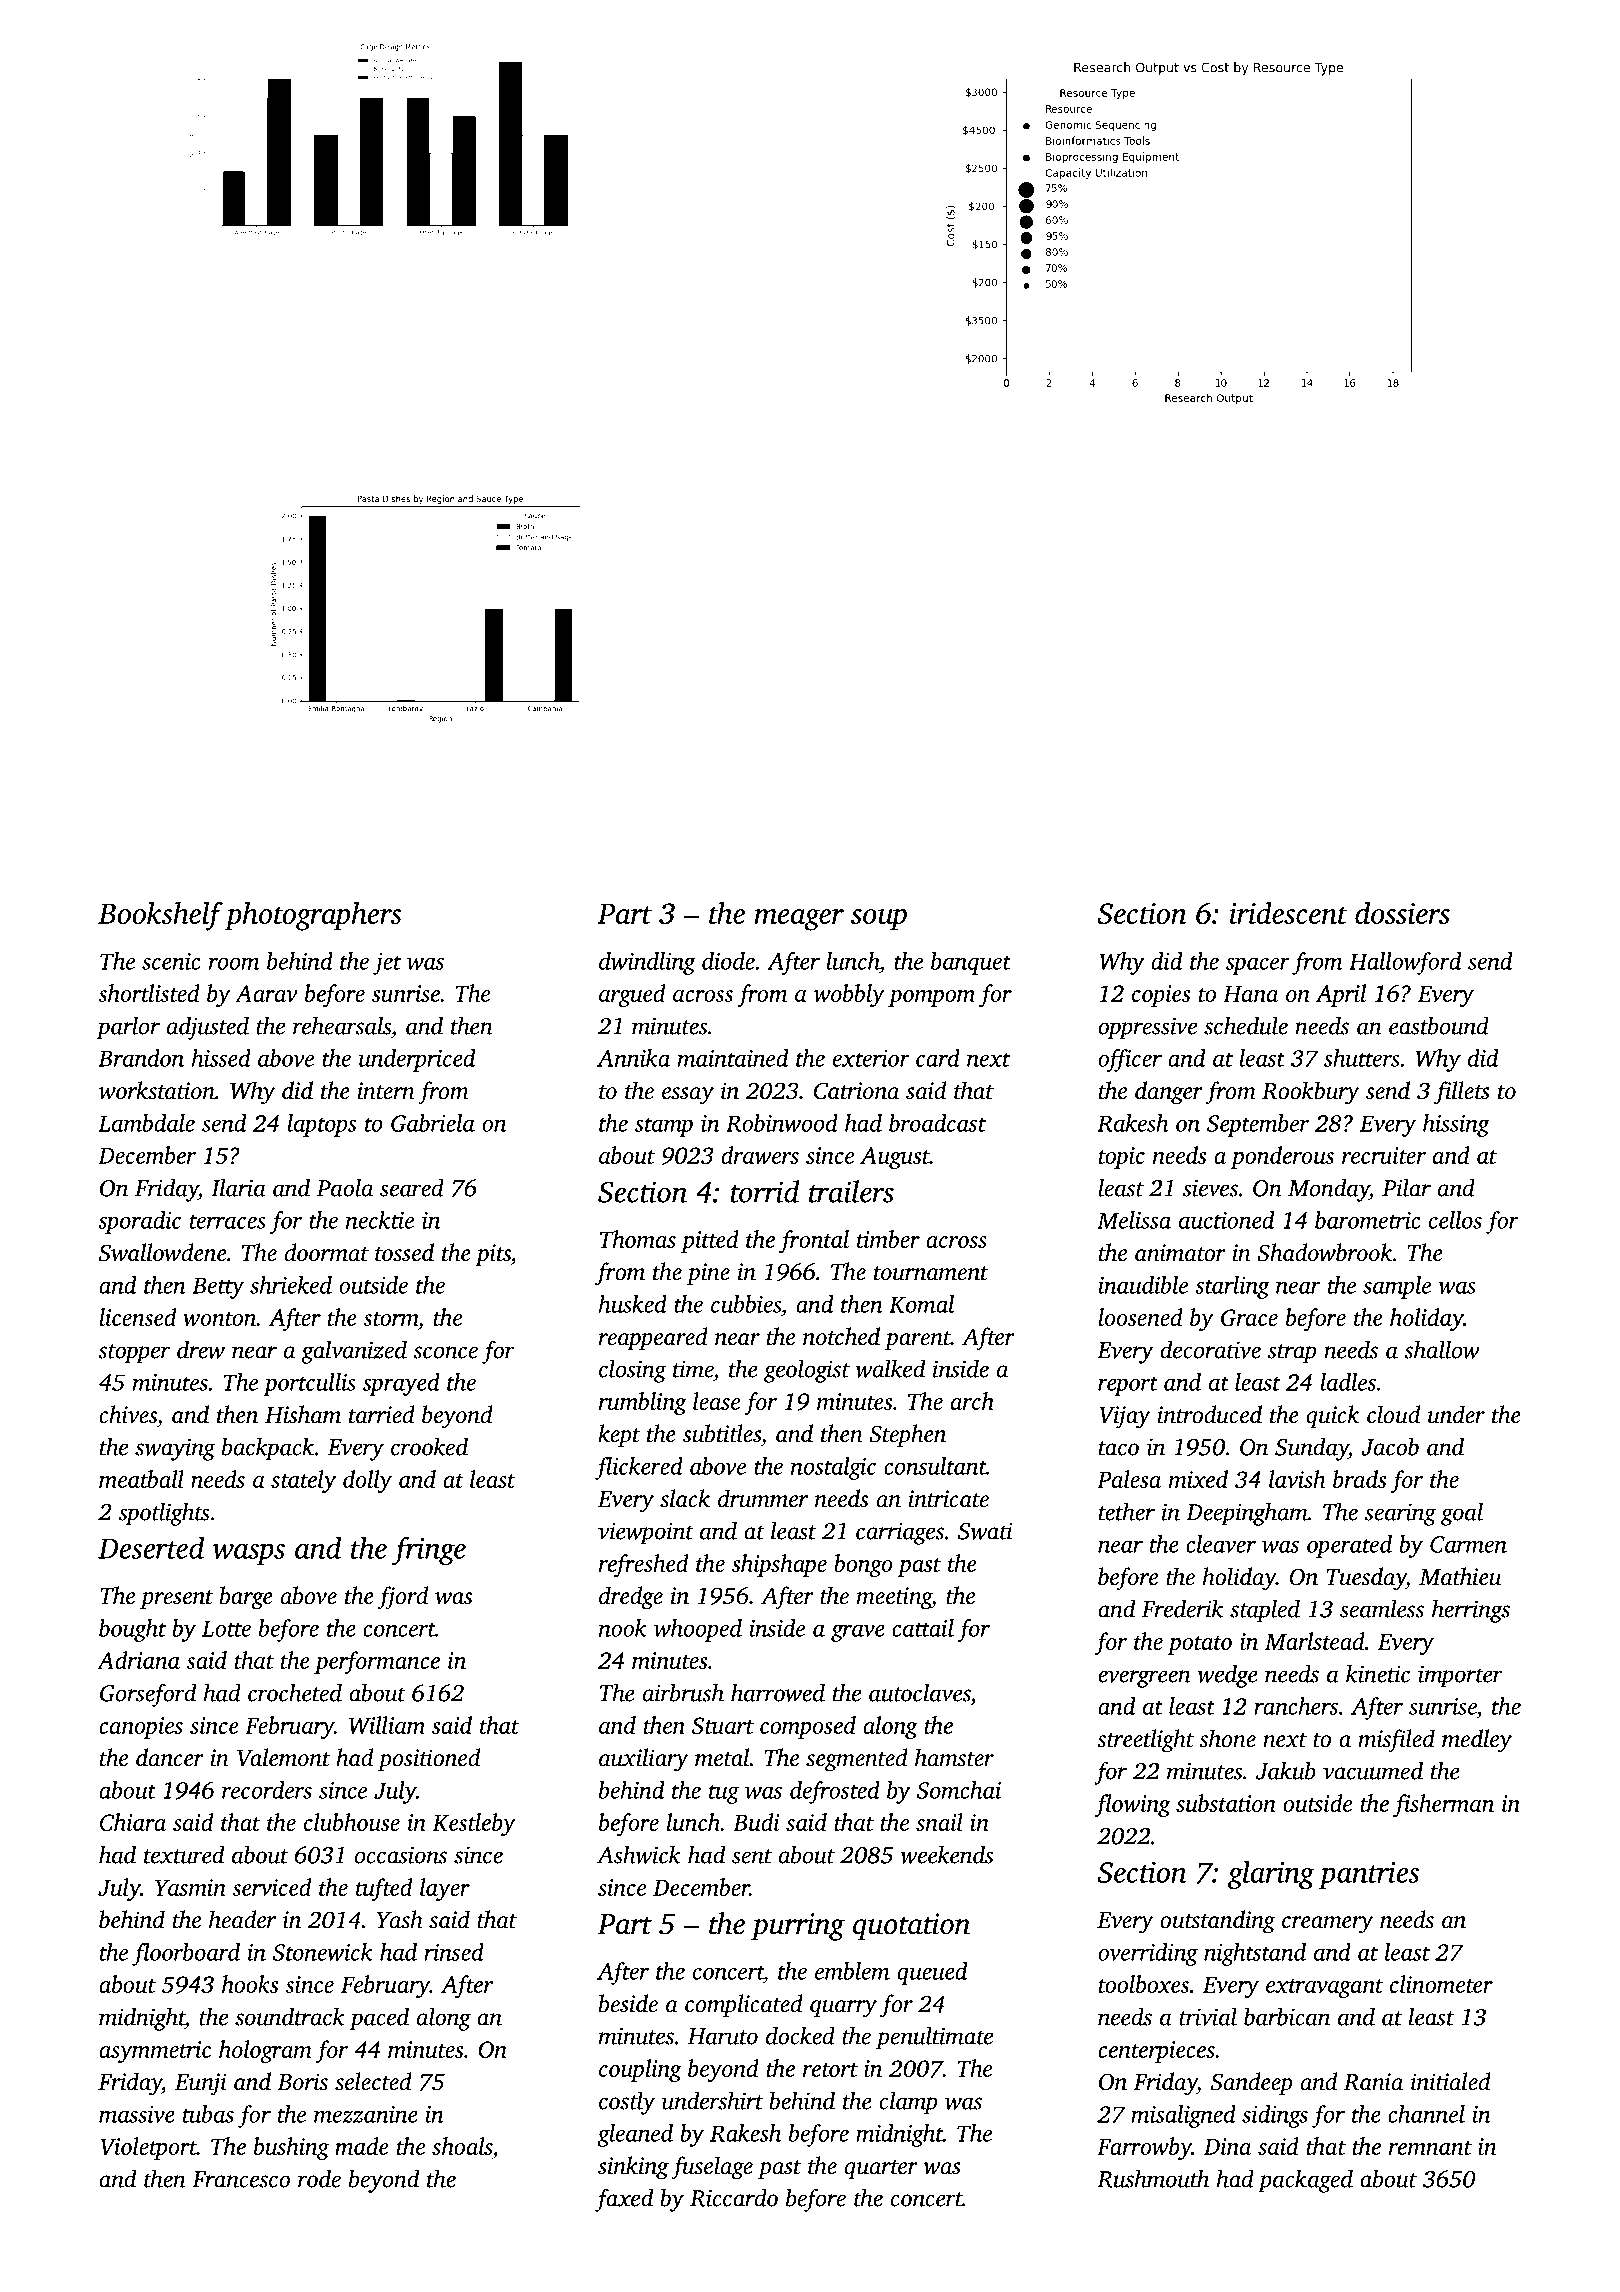  Describe the element at coordinates (1369, 1875) in the document. I see `pantries` at that location.
